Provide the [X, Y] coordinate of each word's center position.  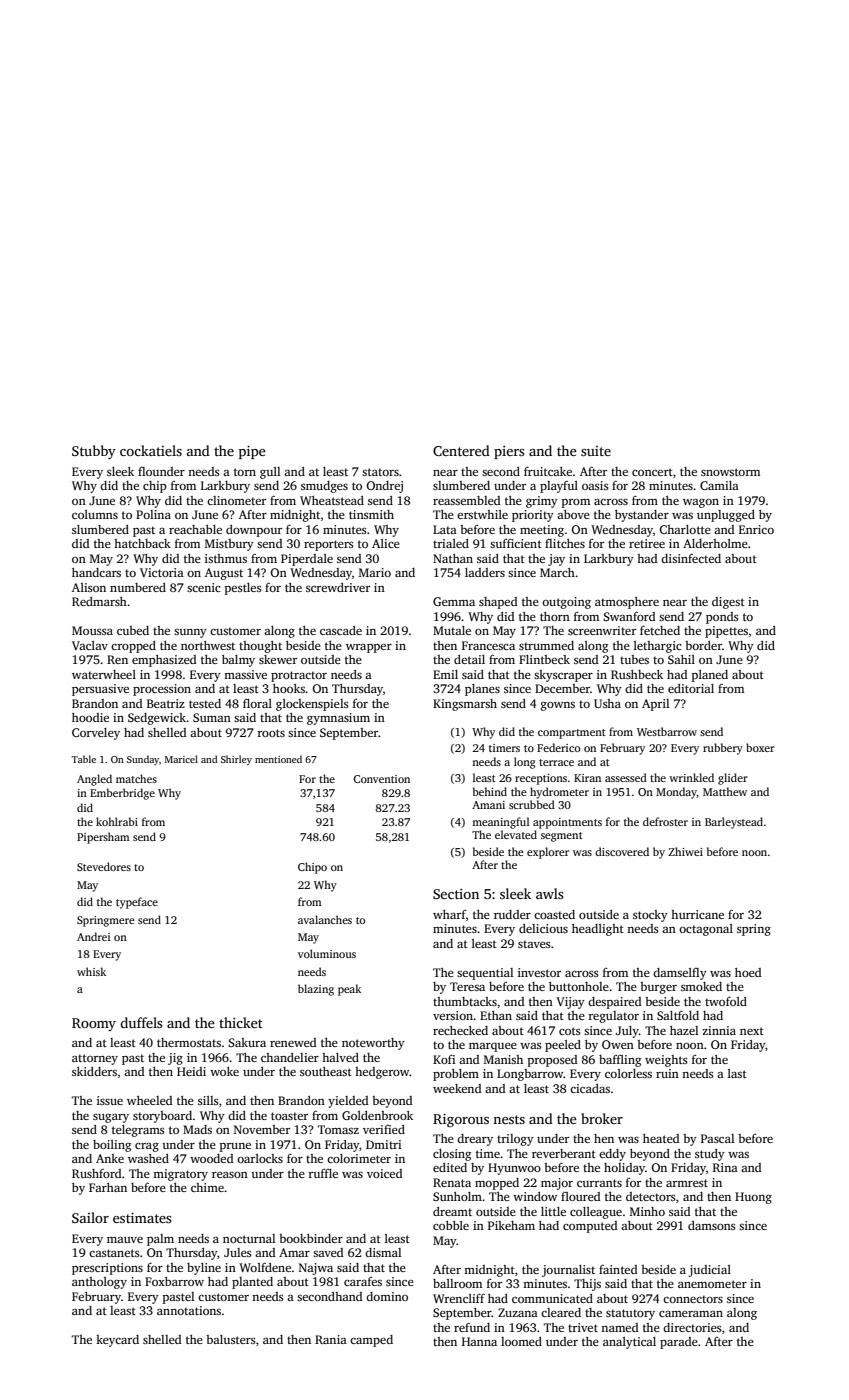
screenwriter [602, 630]
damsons [712, 1225]
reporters [329, 545]
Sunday [143, 760]
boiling [112, 1146]
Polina [153, 514]
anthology [99, 1283]
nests [509, 1119]
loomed [521, 1341]
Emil [445, 674]
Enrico [756, 529]
